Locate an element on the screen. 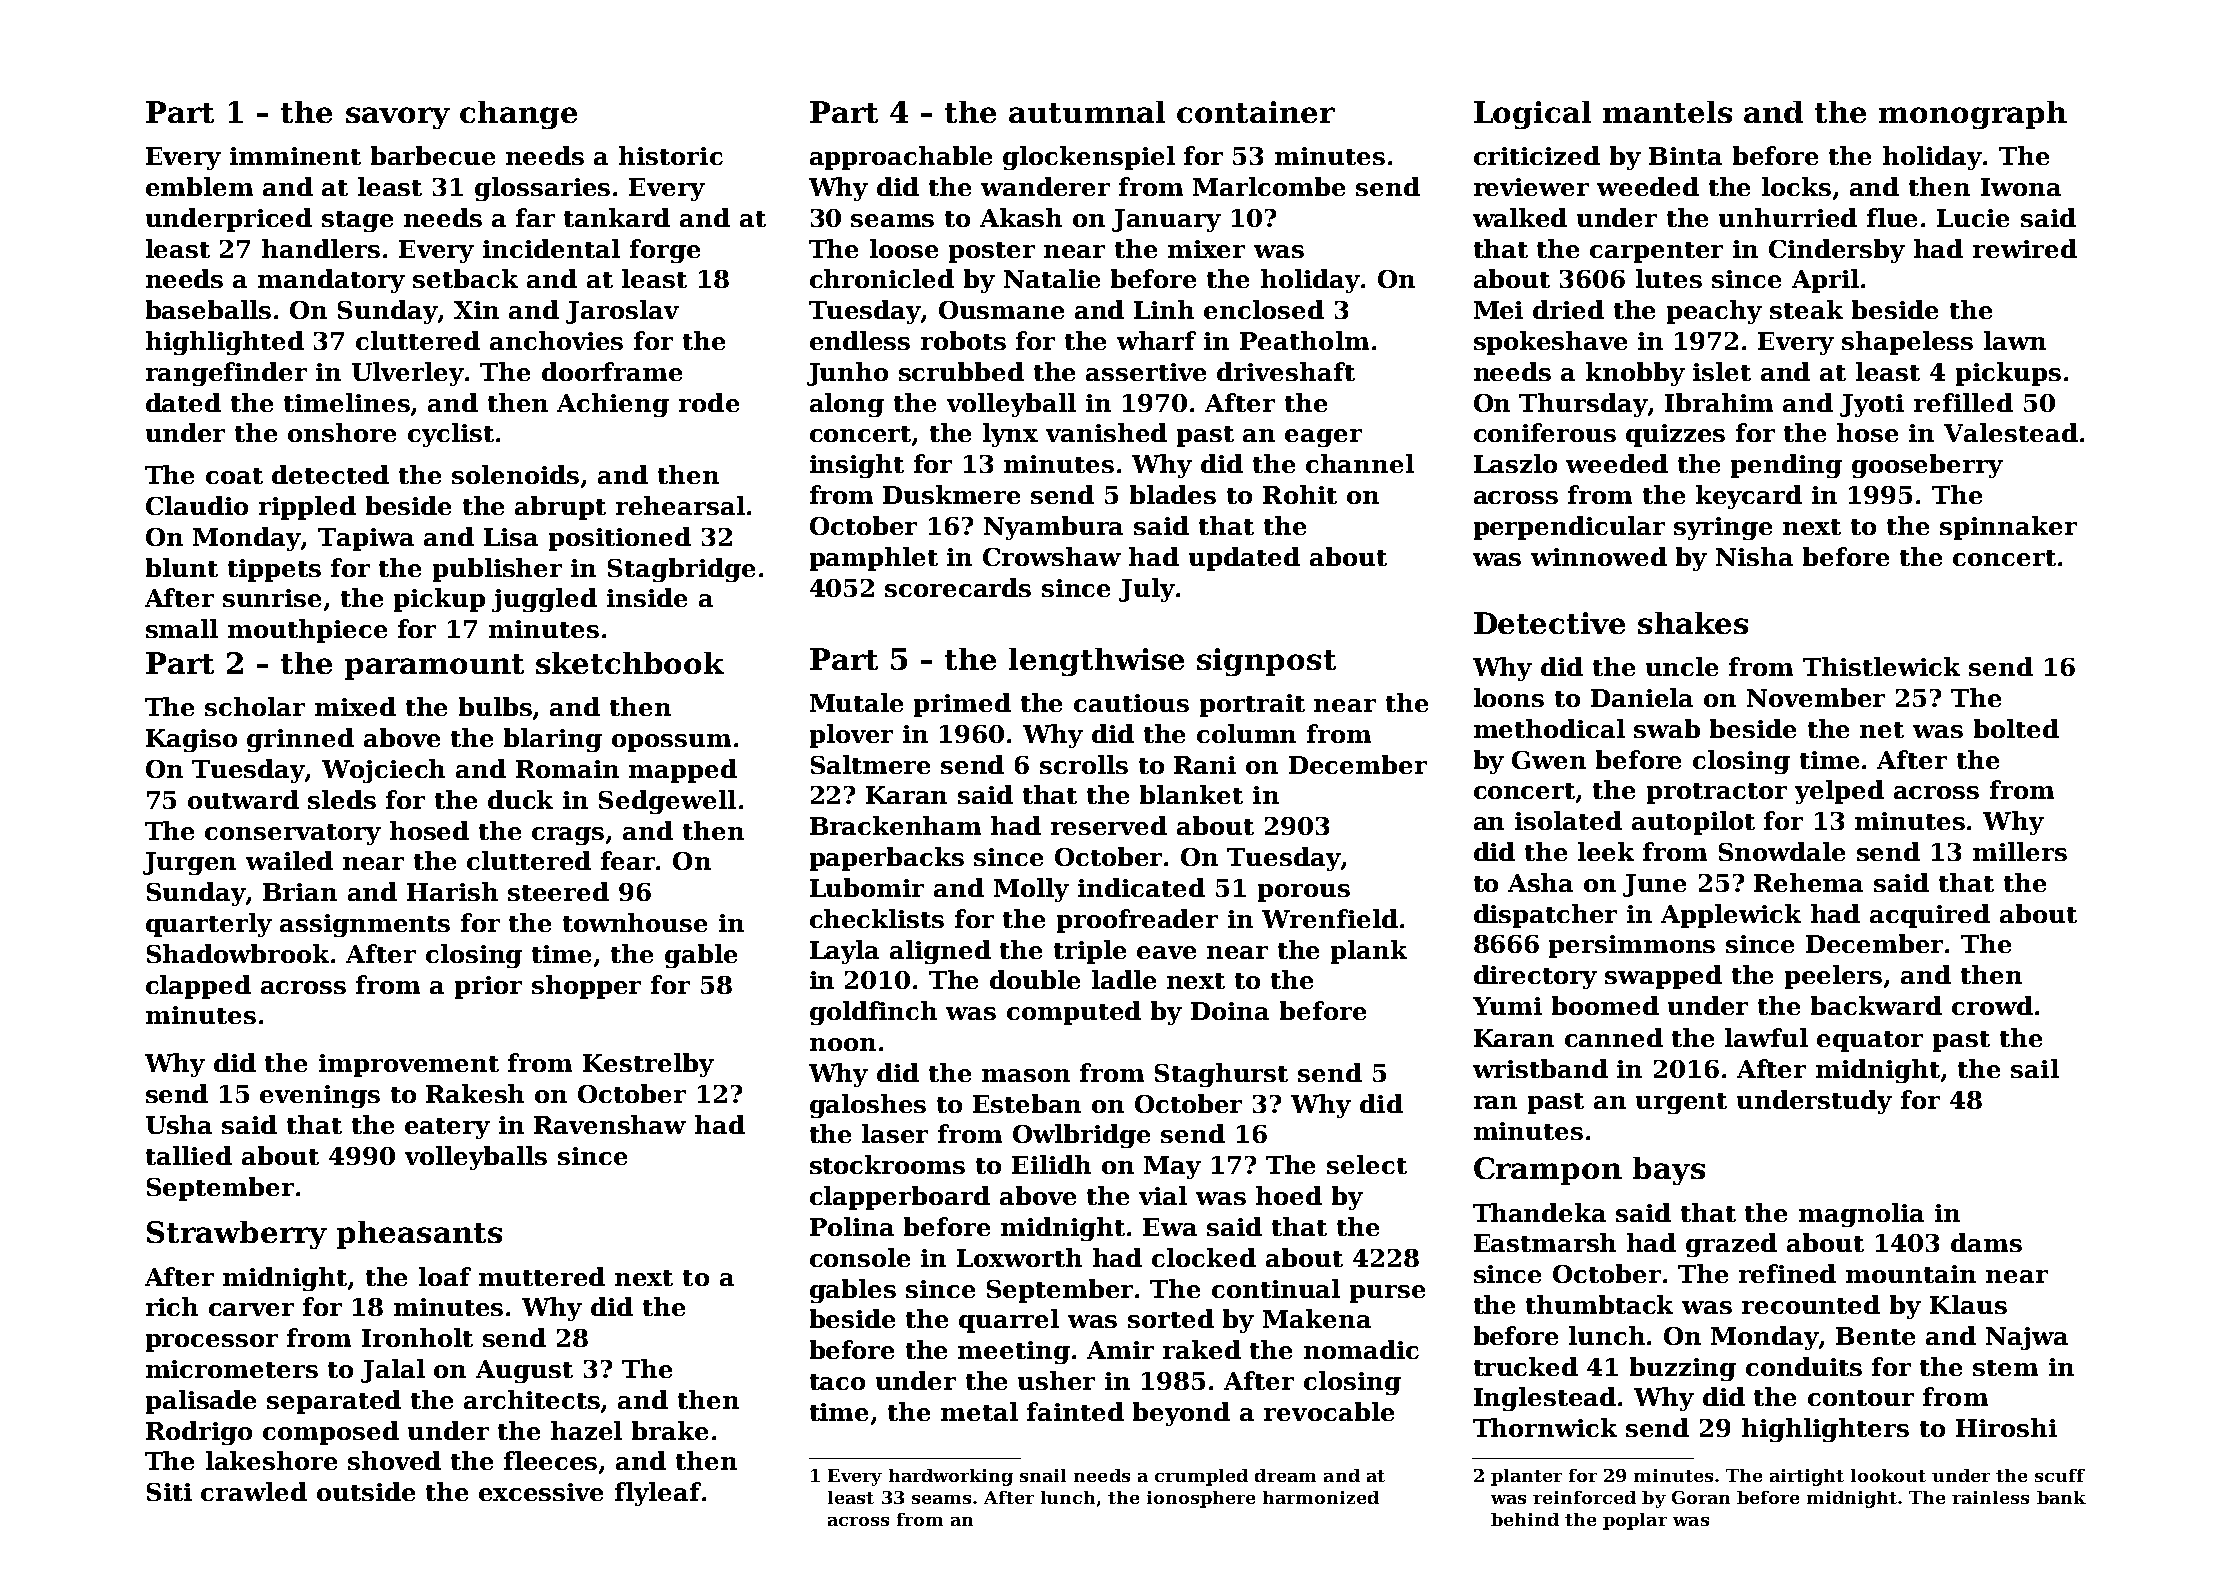  autumnal is located at coordinates (1087, 112).
